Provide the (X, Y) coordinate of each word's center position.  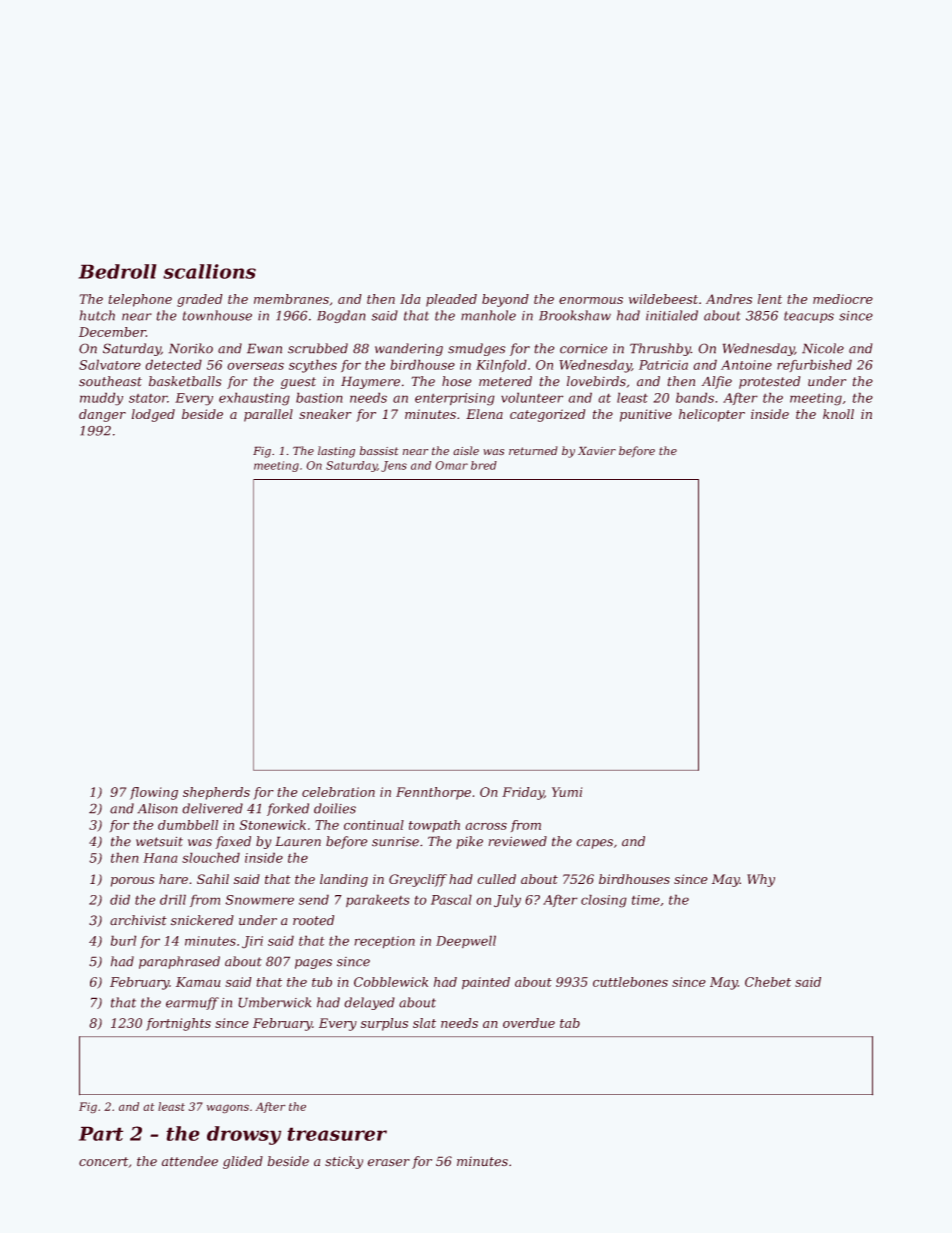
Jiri (252, 942)
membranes (291, 299)
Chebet (768, 982)
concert (103, 1162)
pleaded (451, 300)
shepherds (216, 793)
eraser (388, 1163)
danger (102, 415)
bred (484, 465)
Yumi (567, 792)
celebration (338, 792)
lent (770, 299)
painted (486, 983)
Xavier (597, 450)
